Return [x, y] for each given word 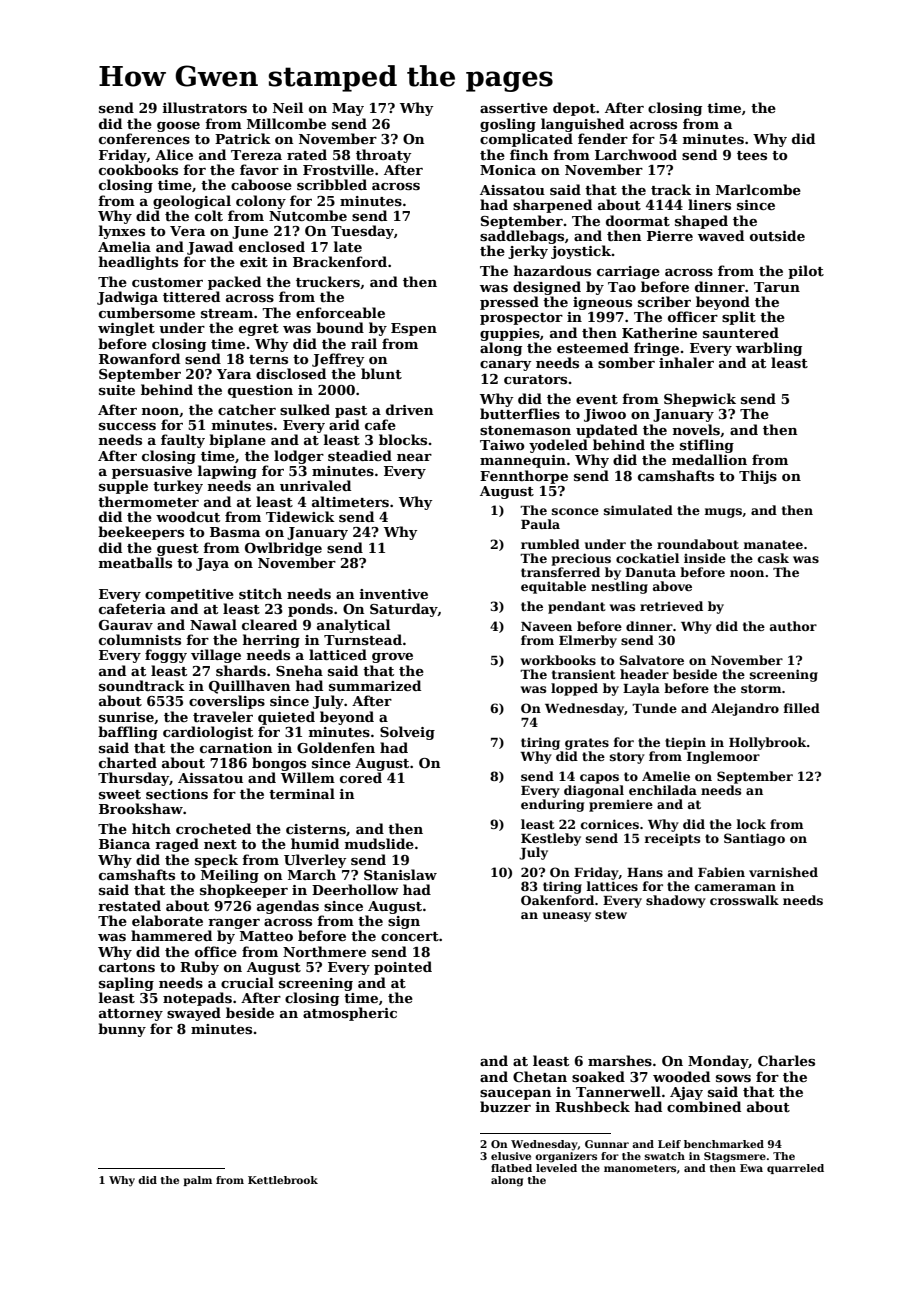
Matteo [266, 936]
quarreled [795, 1169]
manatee [773, 544]
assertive [514, 108]
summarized [375, 685]
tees [752, 155]
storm [761, 688]
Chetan [540, 1076]
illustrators [205, 107]
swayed [194, 1014]
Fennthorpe [524, 477]
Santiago [754, 839]
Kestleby [551, 839]
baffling [128, 733]
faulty [183, 441]
